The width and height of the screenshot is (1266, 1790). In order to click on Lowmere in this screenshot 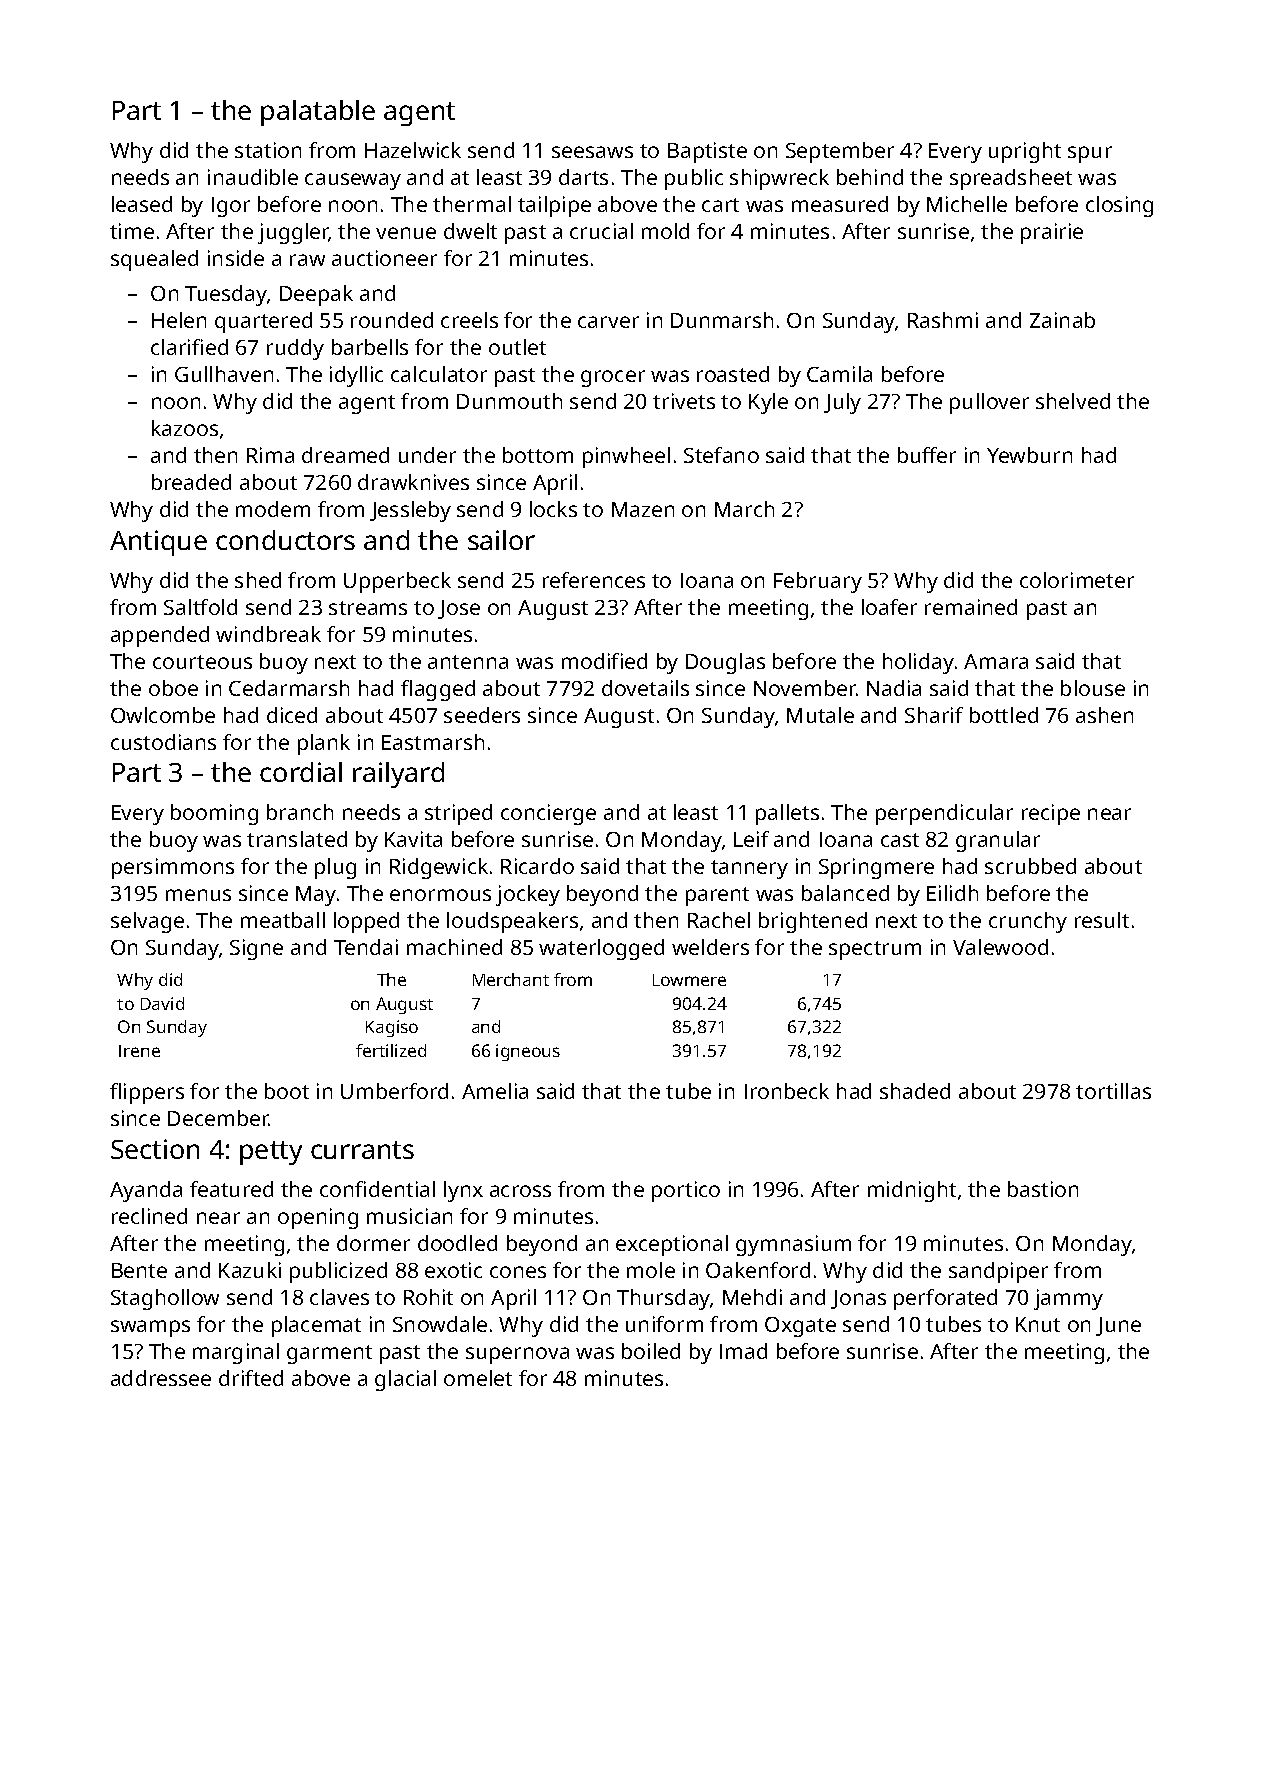, I will do `click(689, 980)`.
